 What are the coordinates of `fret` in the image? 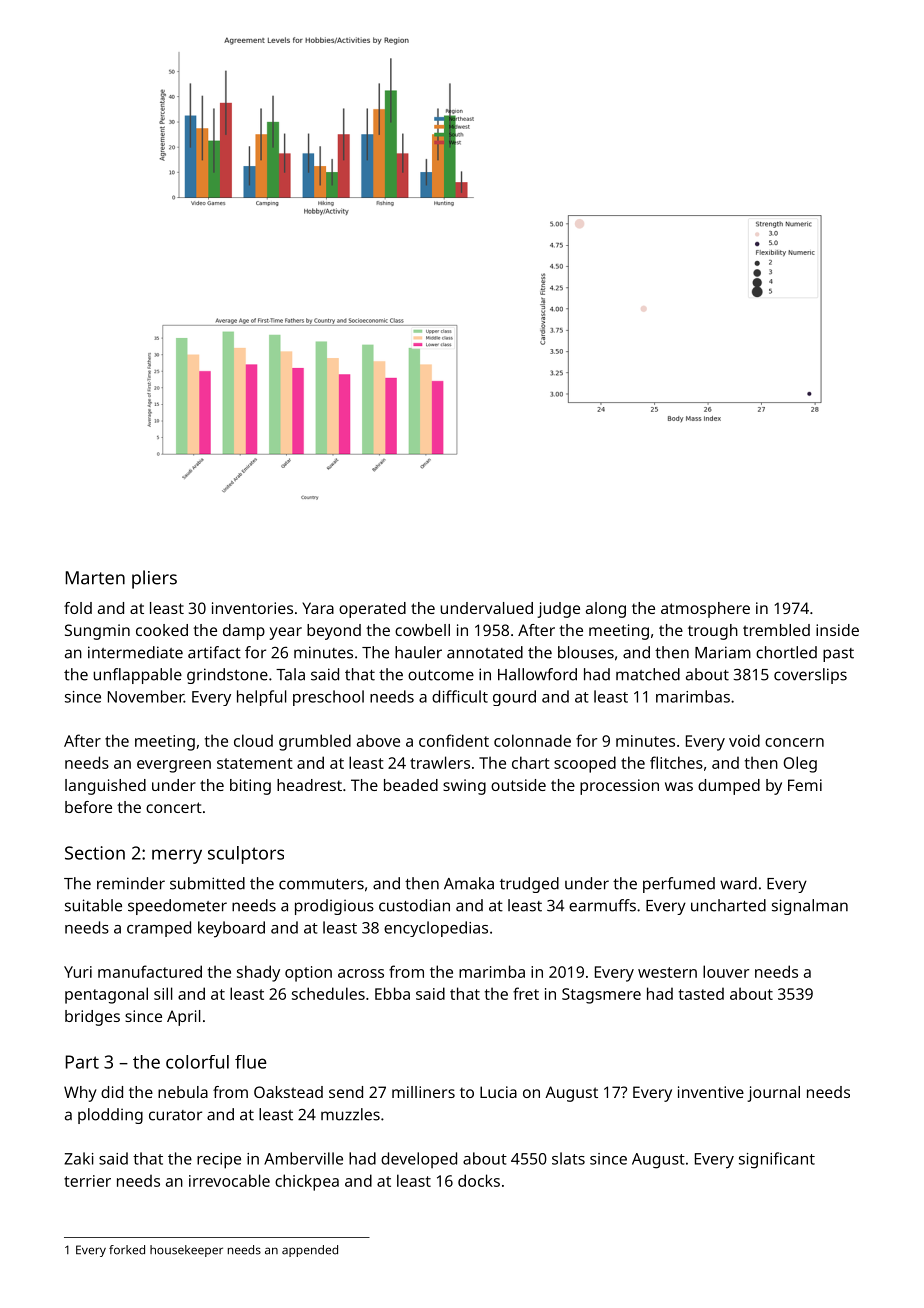 It's located at (526, 993).
